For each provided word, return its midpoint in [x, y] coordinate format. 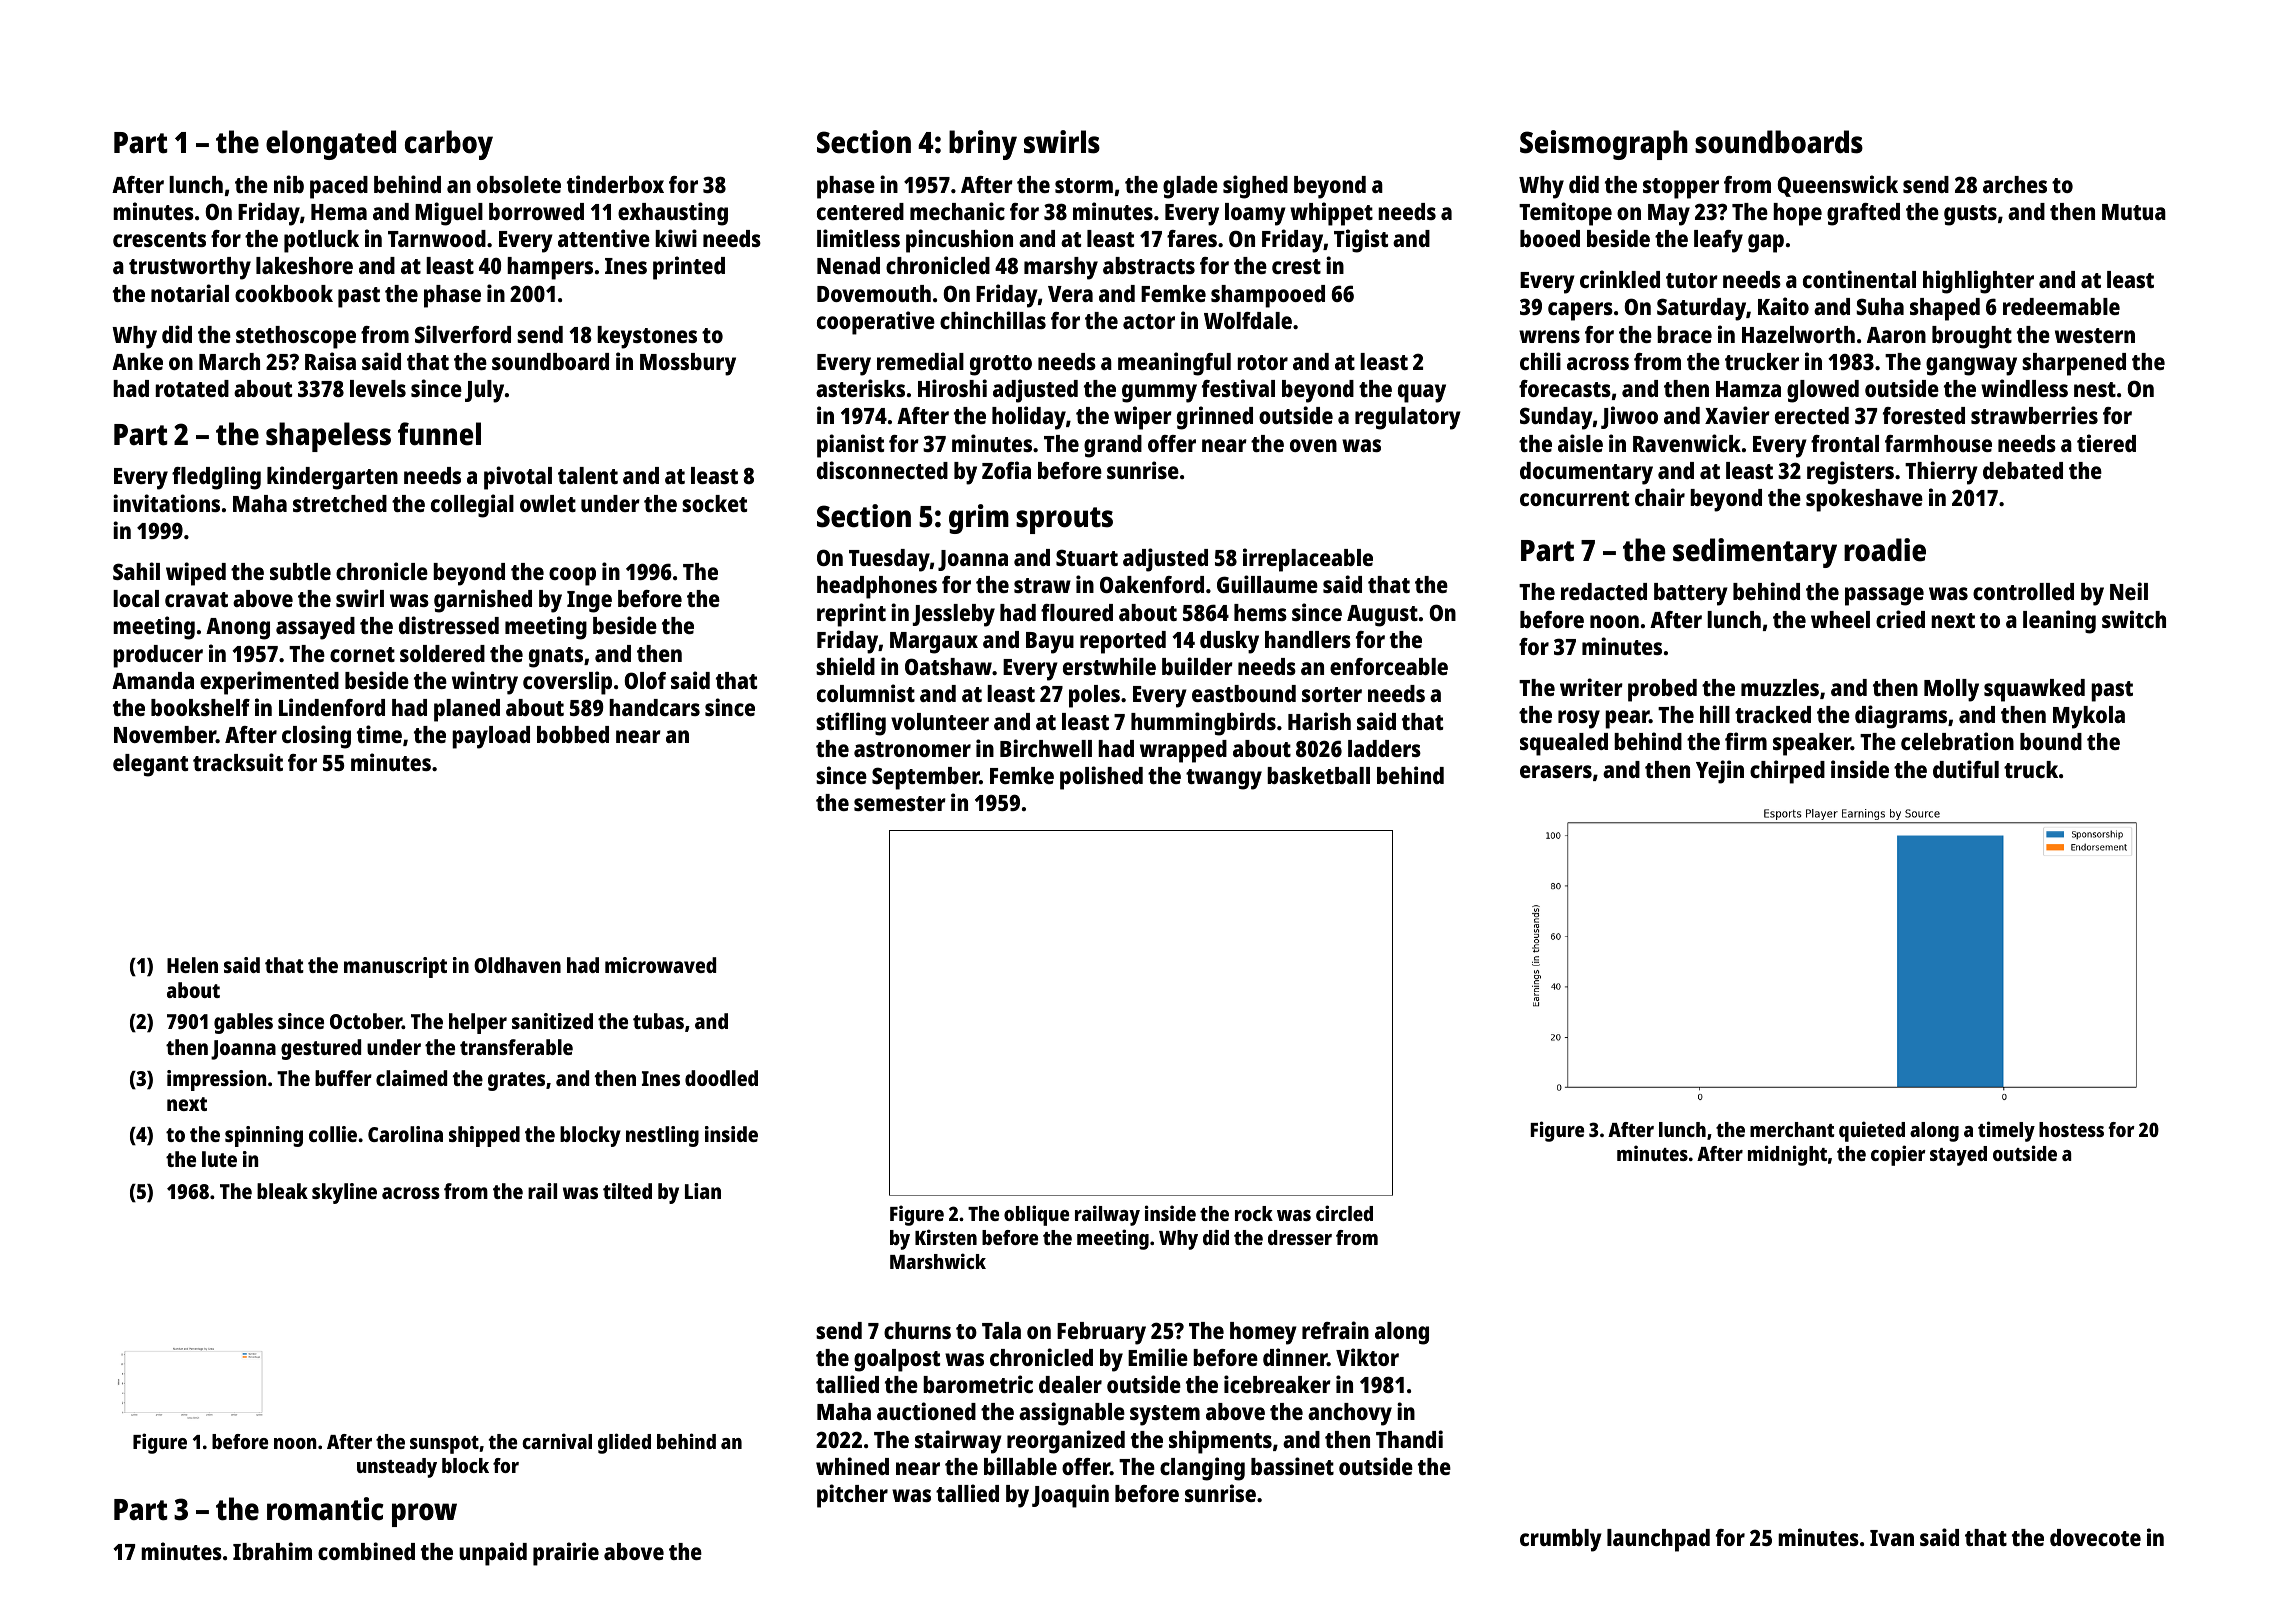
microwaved [660, 965]
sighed [1255, 187]
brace [1684, 334]
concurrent [1574, 498]
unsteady [397, 1468]
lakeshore [304, 265]
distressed [449, 625]
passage [1884, 596]
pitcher [852, 1496]
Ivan [1892, 1538]
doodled [721, 1078]
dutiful [1966, 769]
